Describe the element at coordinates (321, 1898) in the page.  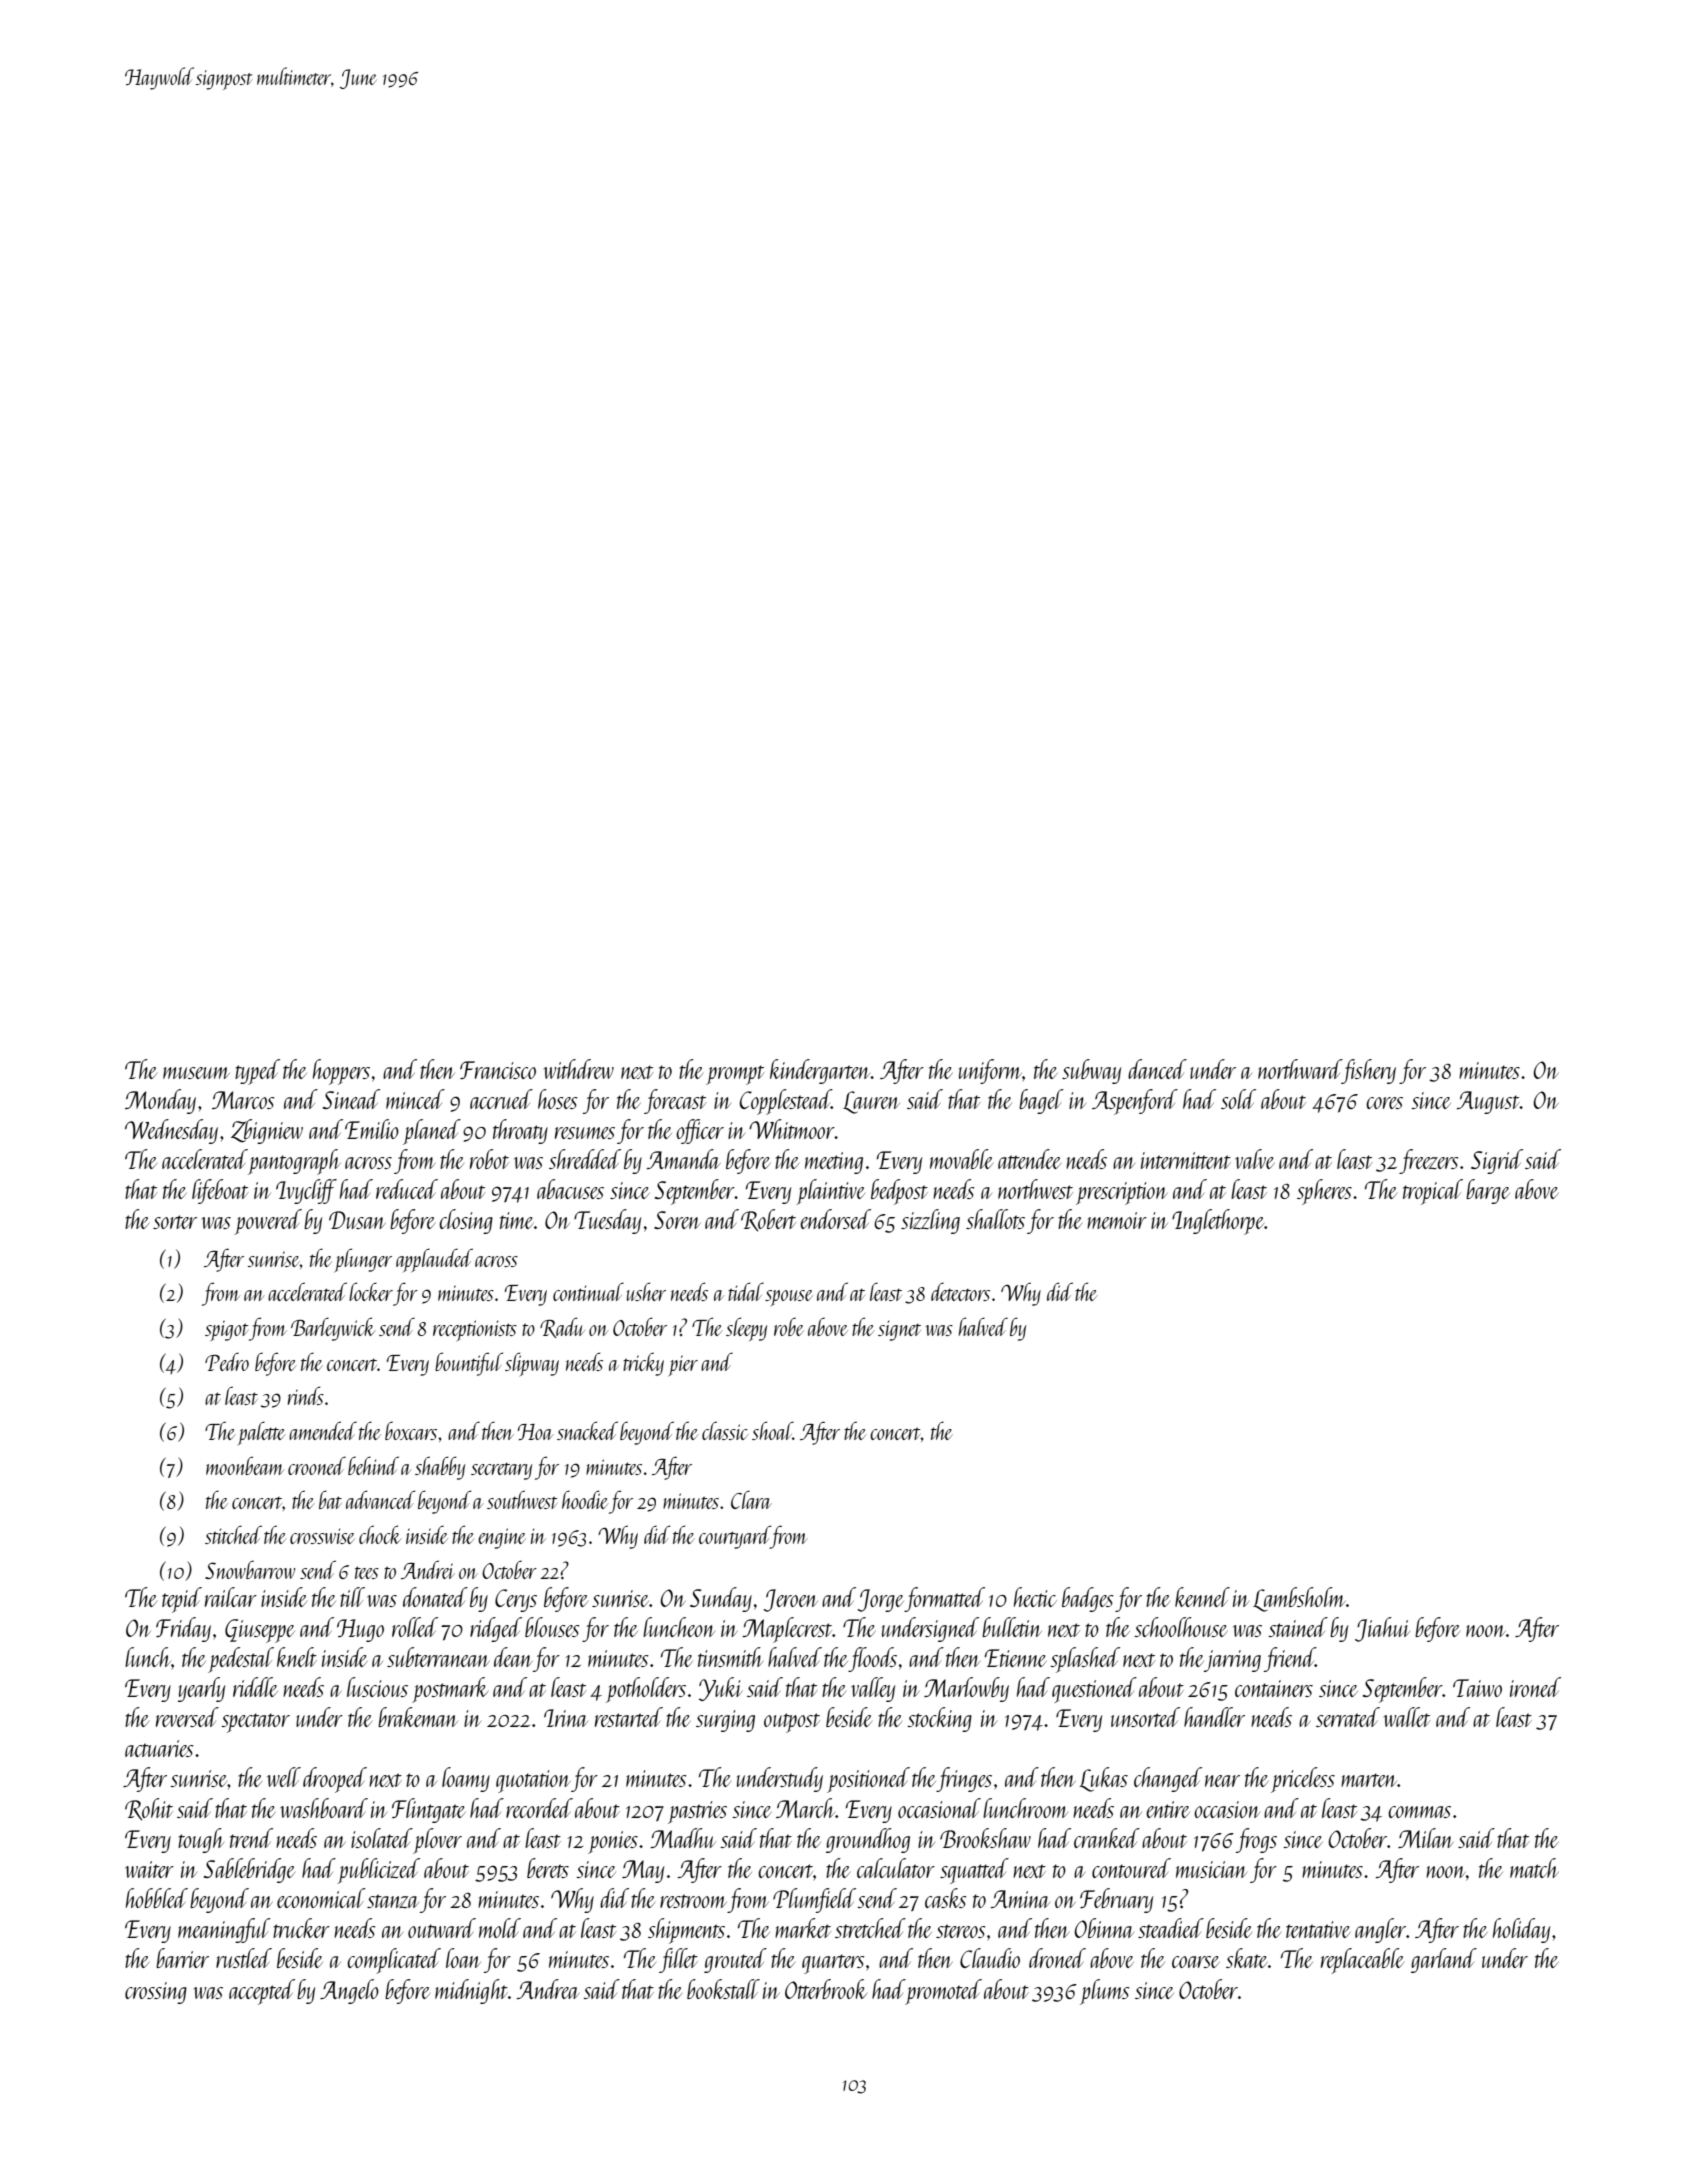
I see `economical` at that location.
